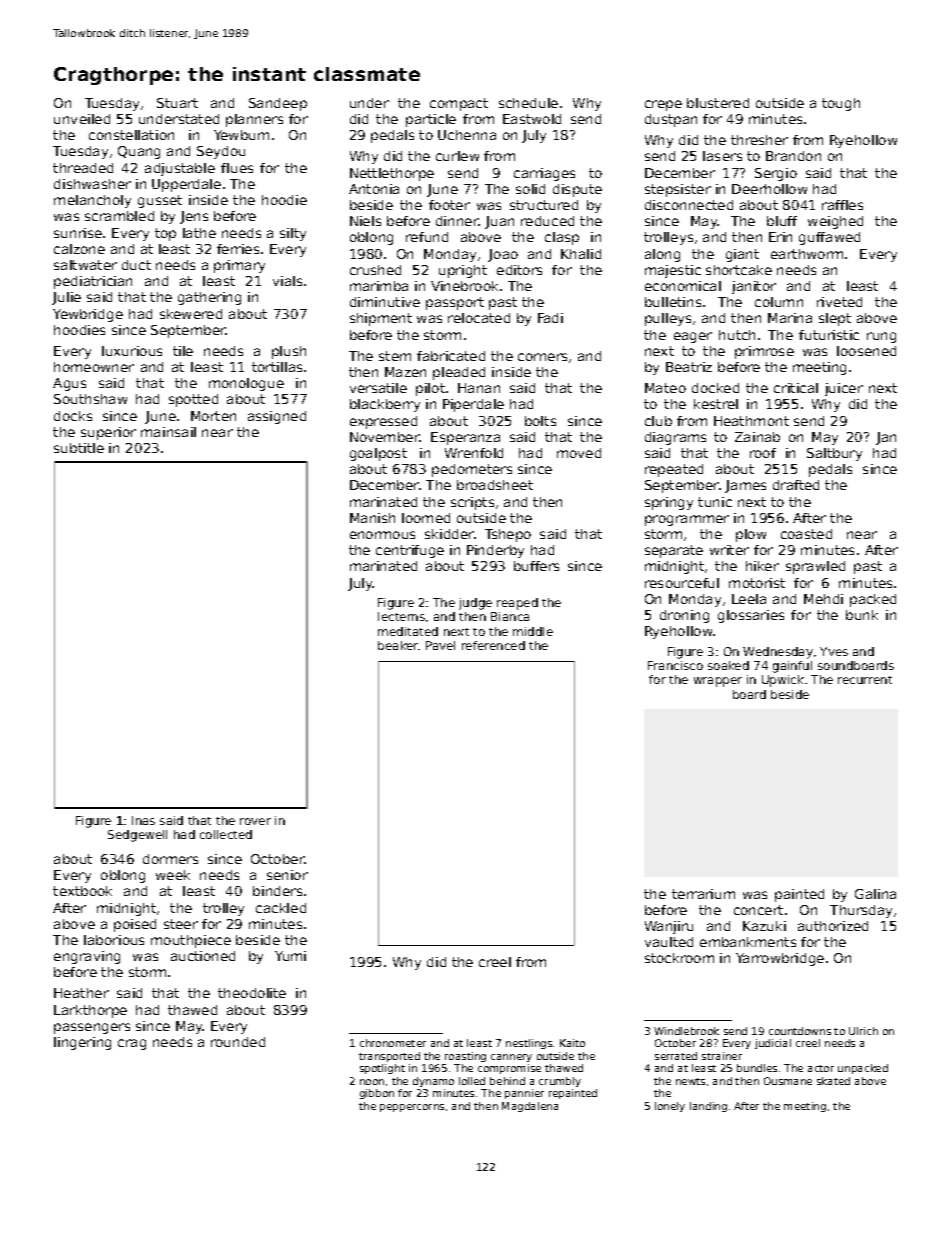 This image has width=952, height=1233. What do you see at coordinates (254, 120) in the image?
I see `planners` at bounding box center [254, 120].
